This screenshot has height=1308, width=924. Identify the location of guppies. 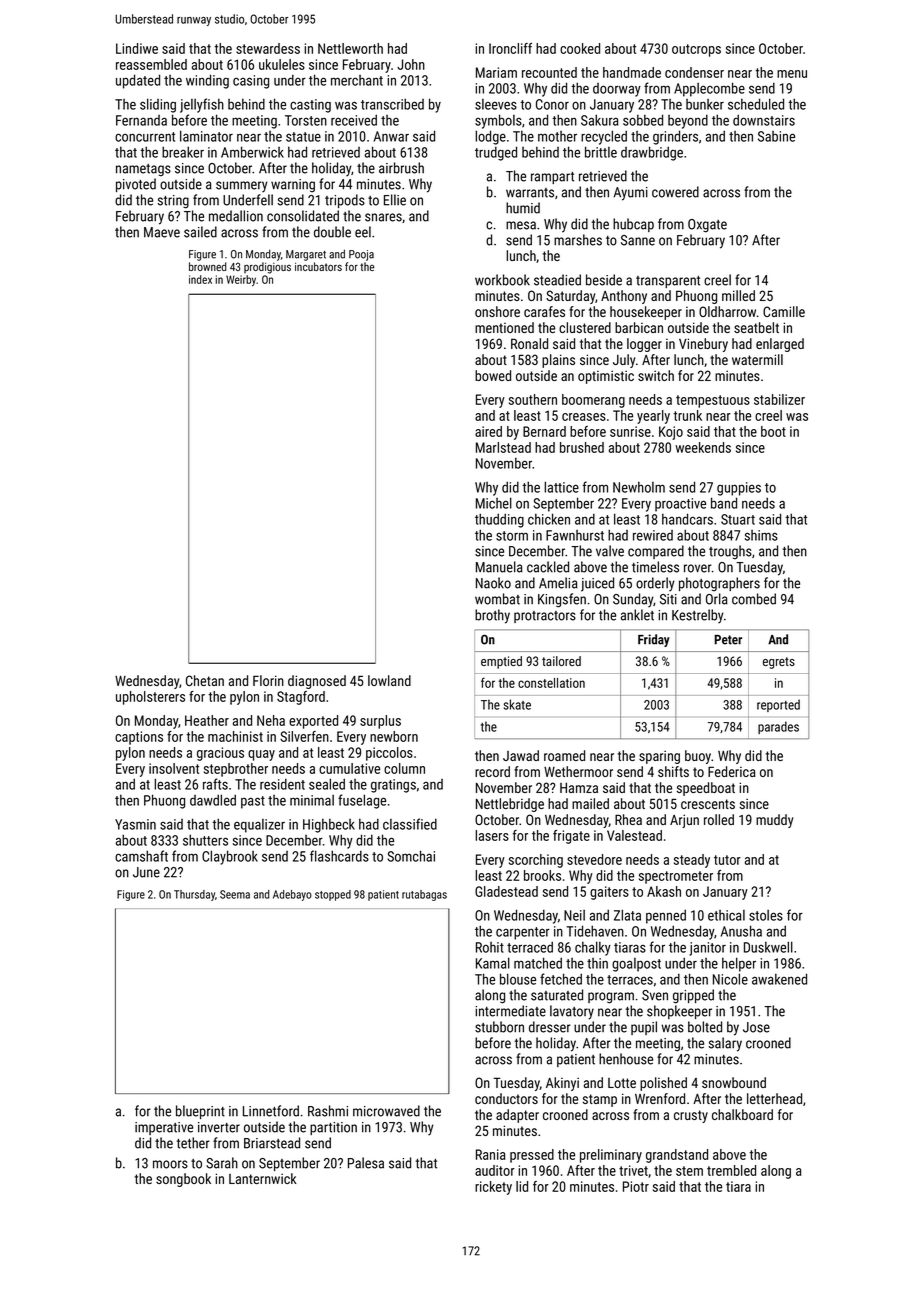
(739, 489).
